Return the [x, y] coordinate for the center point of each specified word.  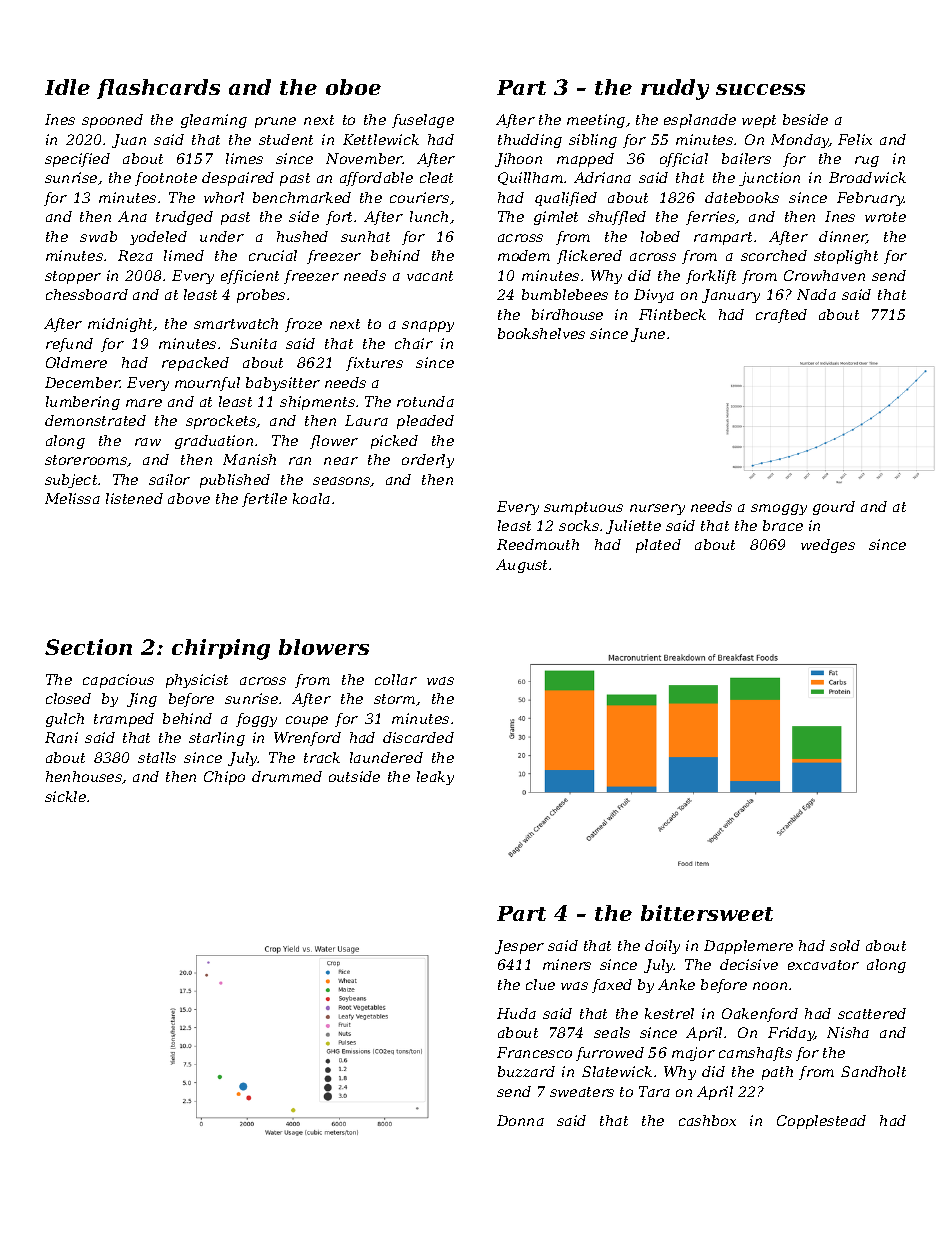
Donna [520, 1120]
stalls [157, 757]
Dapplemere [748, 947]
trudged [184, 218]
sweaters [582, 1092]
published [235, 481]
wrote [885, 217]
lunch [429, 216]
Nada [816, 294]
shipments [317, 403]
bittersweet [707, 913]
